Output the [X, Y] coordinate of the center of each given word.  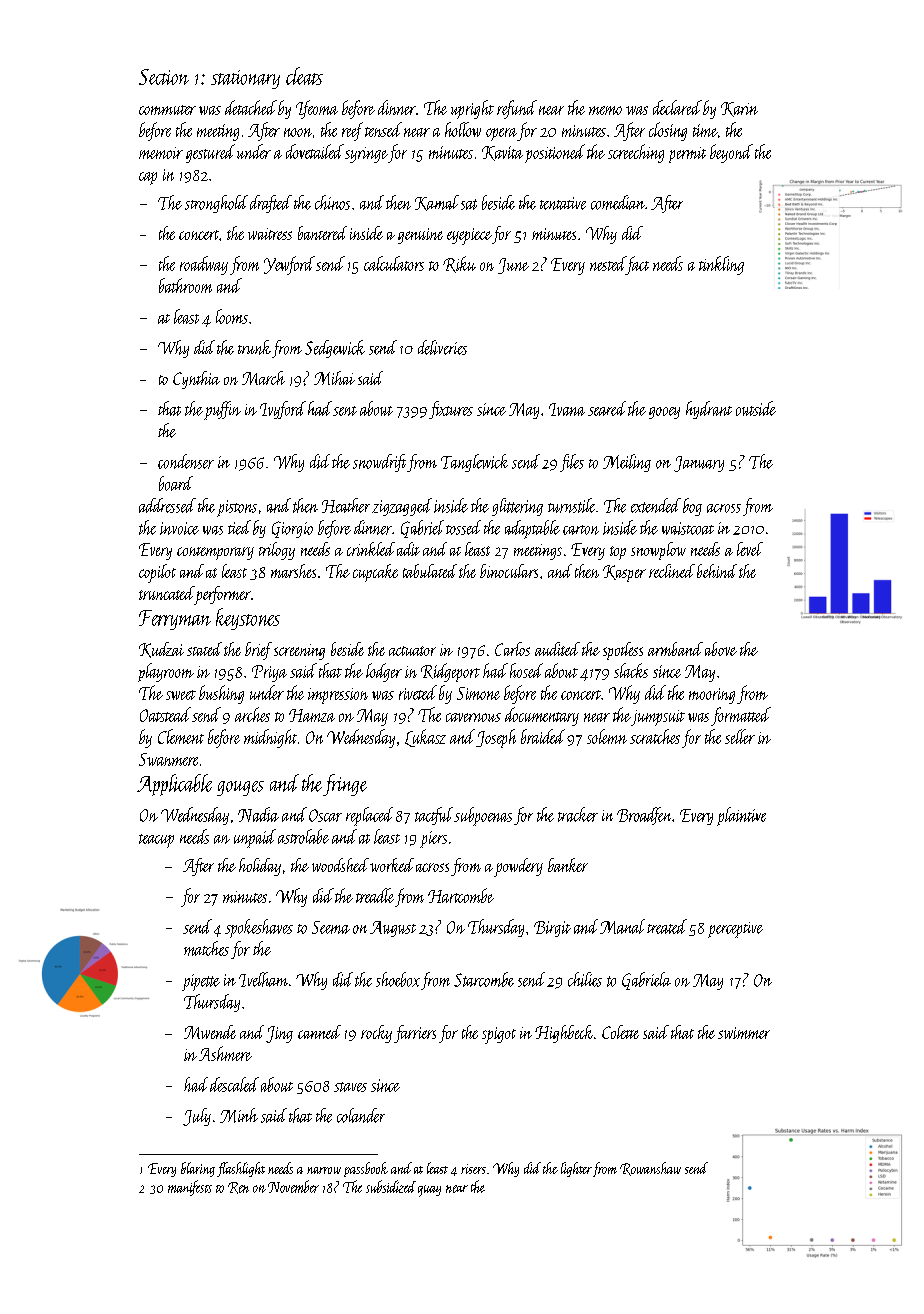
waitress [270, 234]
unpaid [255, 838]
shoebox [398, 979]
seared [607, 408]
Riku [459, 264]
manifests [190, 1188]
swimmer [744, 1033]
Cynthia [196, 380]
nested [608, 263]
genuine [420, 236]
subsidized [391, 1186]
